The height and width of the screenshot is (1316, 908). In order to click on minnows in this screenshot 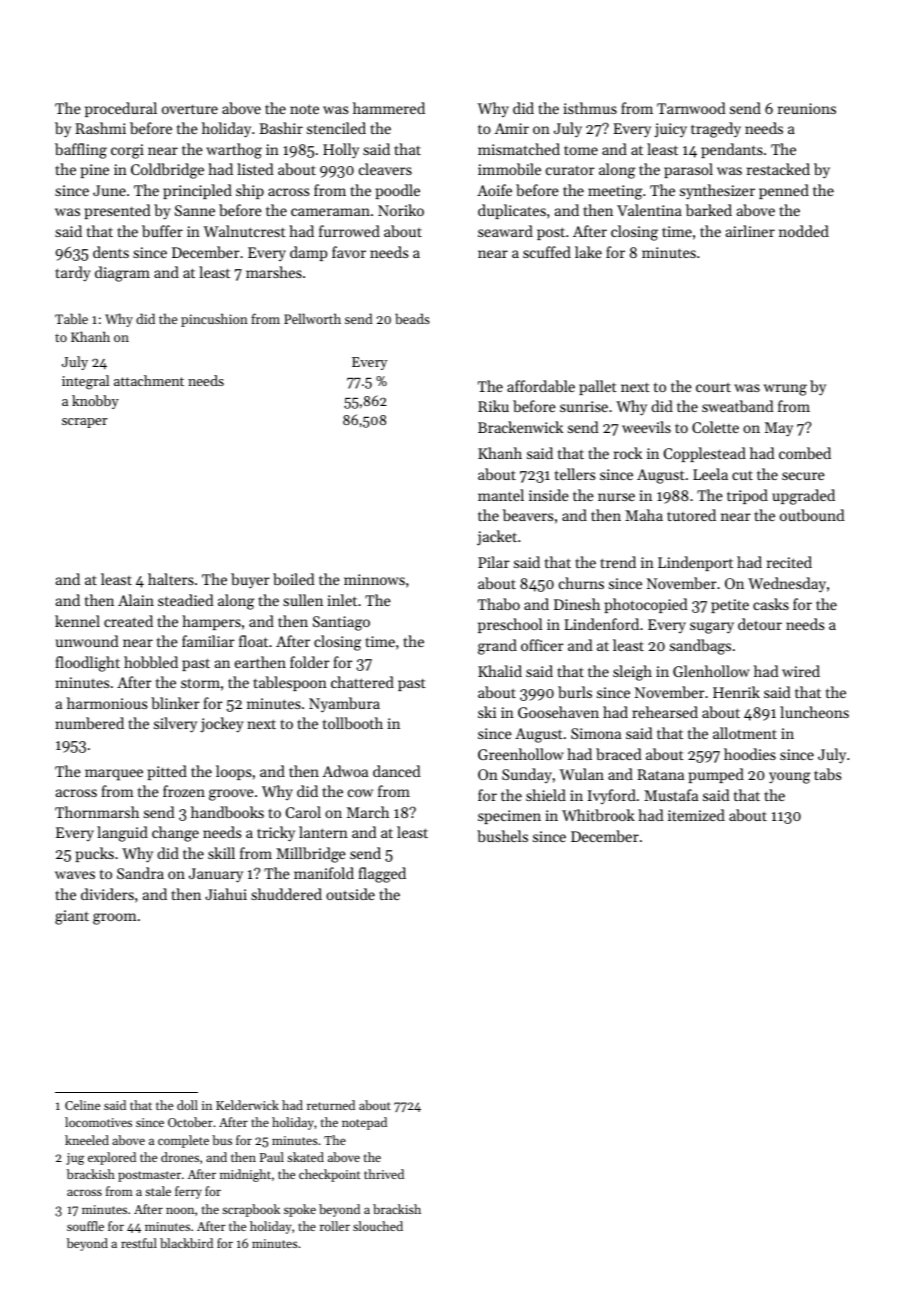, I will do `click(374, 579)`.
